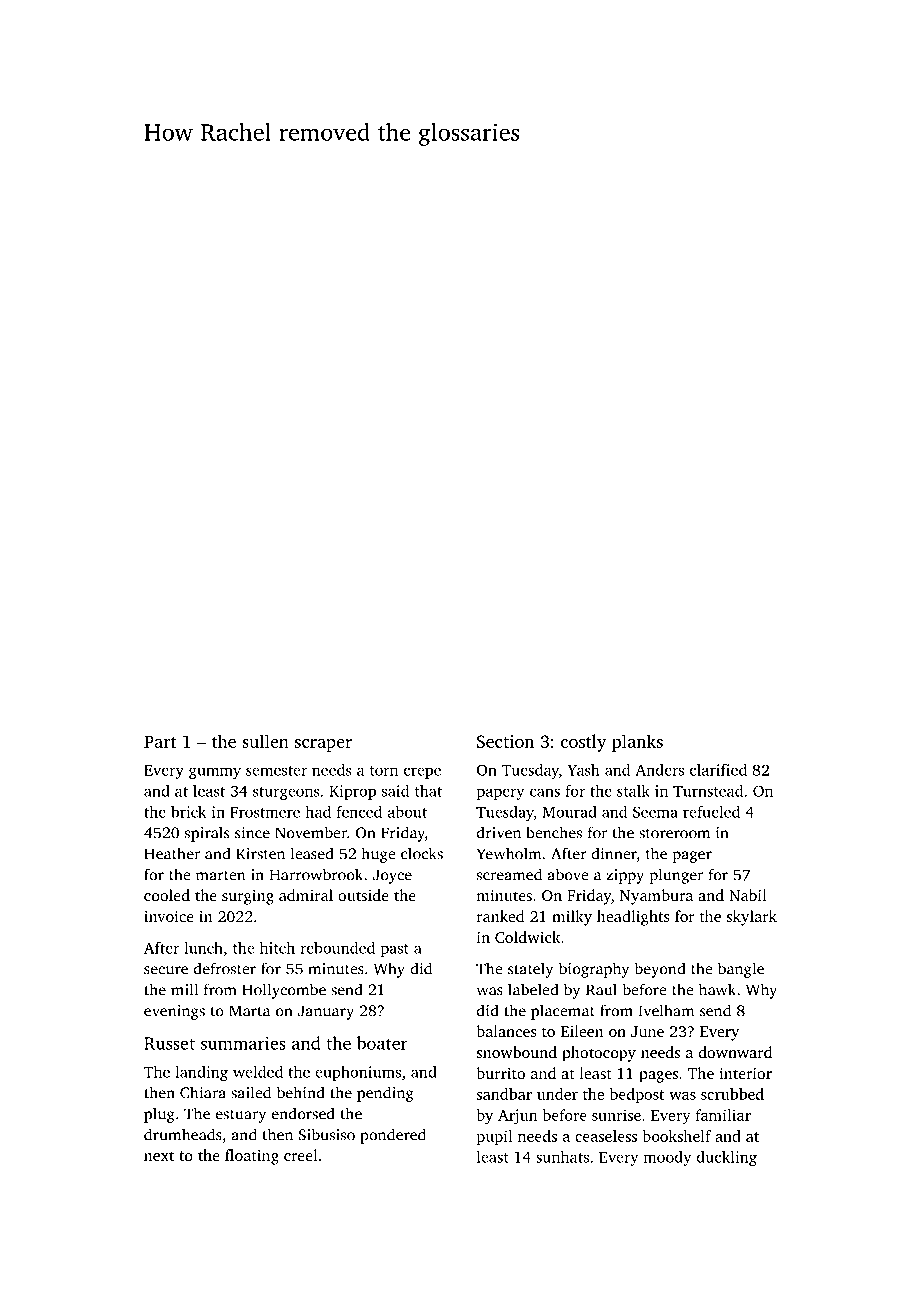  I want to click on costly, so click(584, 743).
